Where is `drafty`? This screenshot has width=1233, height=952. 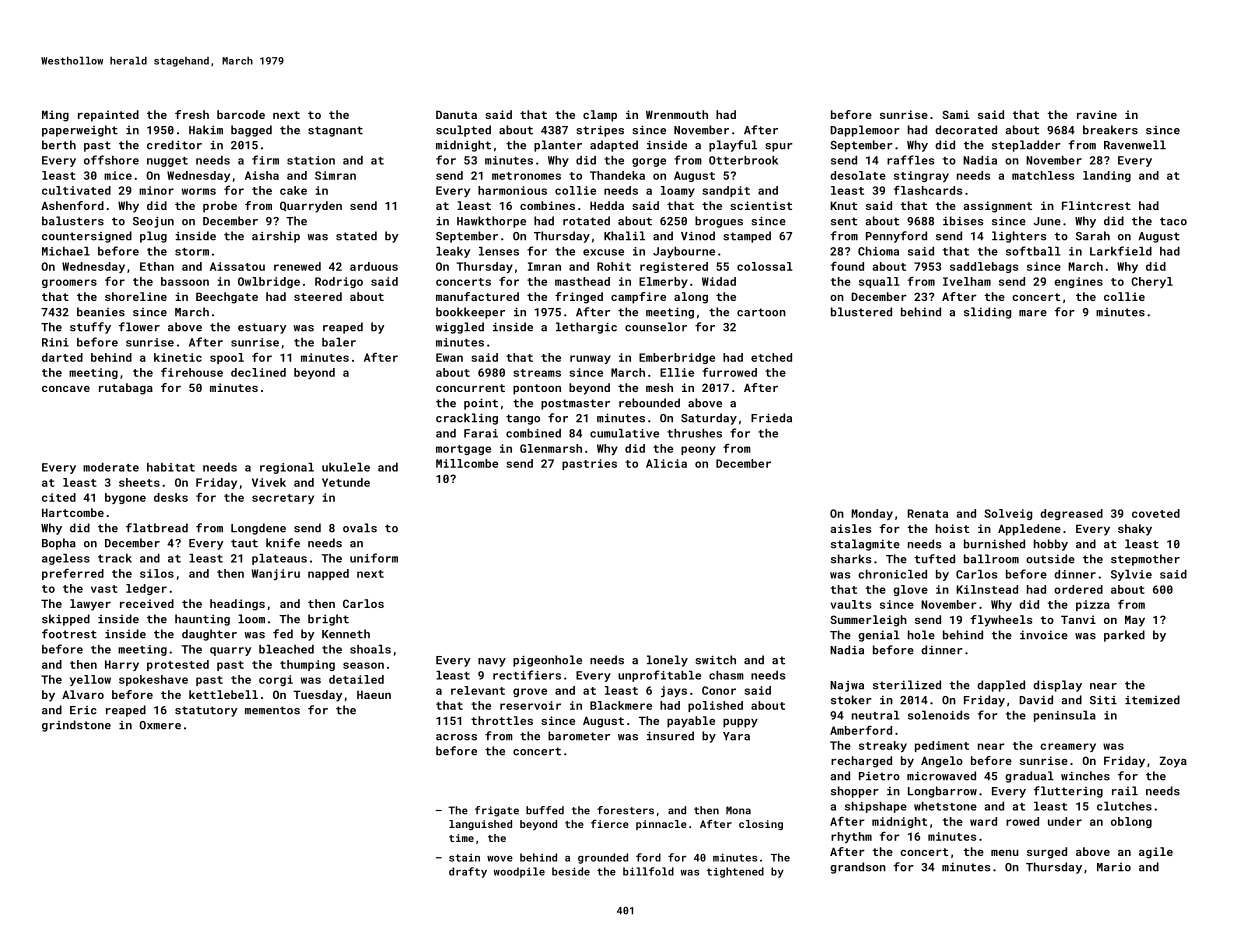
drafty is located at coordinates (468, 872).
